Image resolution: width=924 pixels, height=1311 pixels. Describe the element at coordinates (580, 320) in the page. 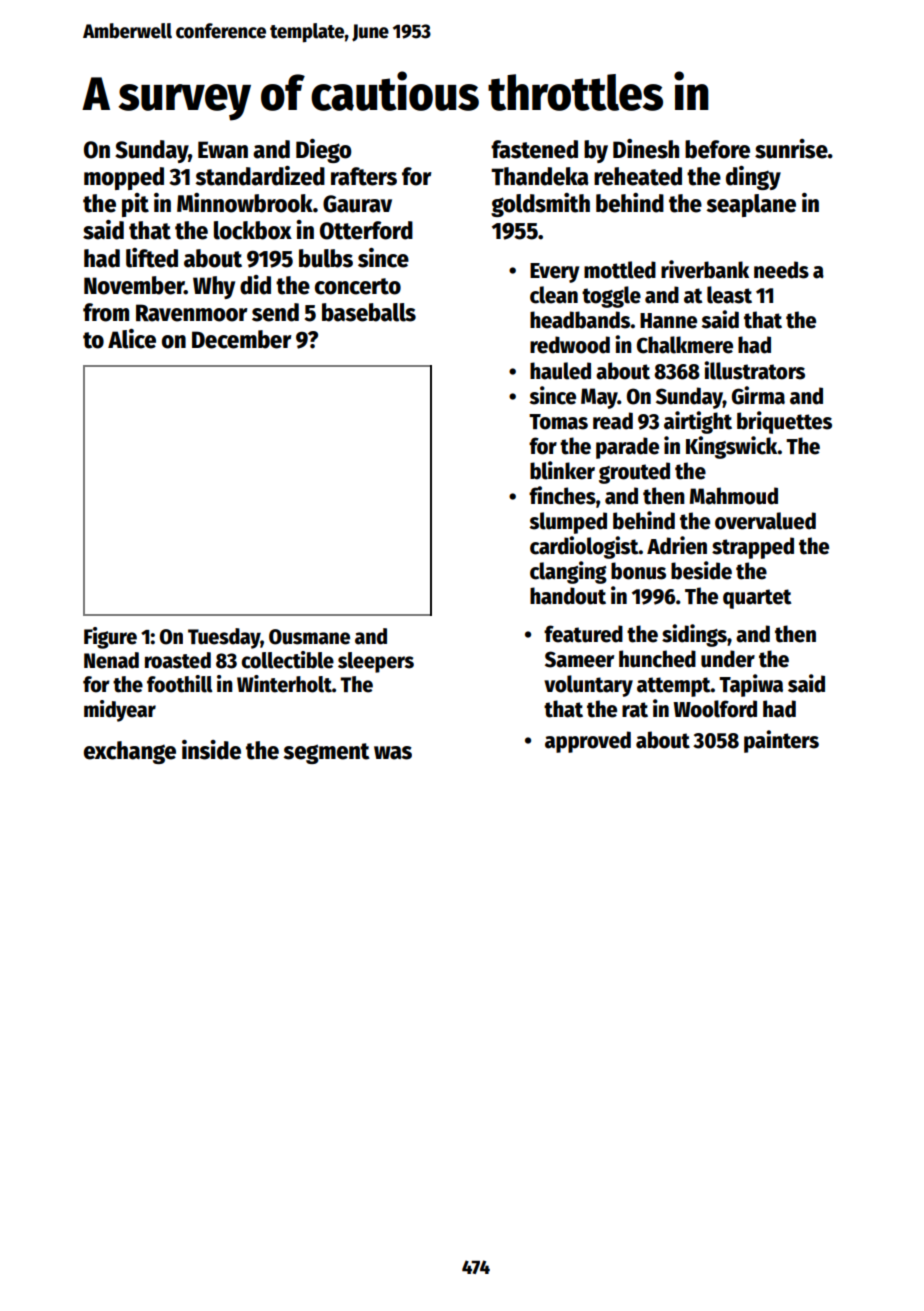

I see `headbands` at that location.
